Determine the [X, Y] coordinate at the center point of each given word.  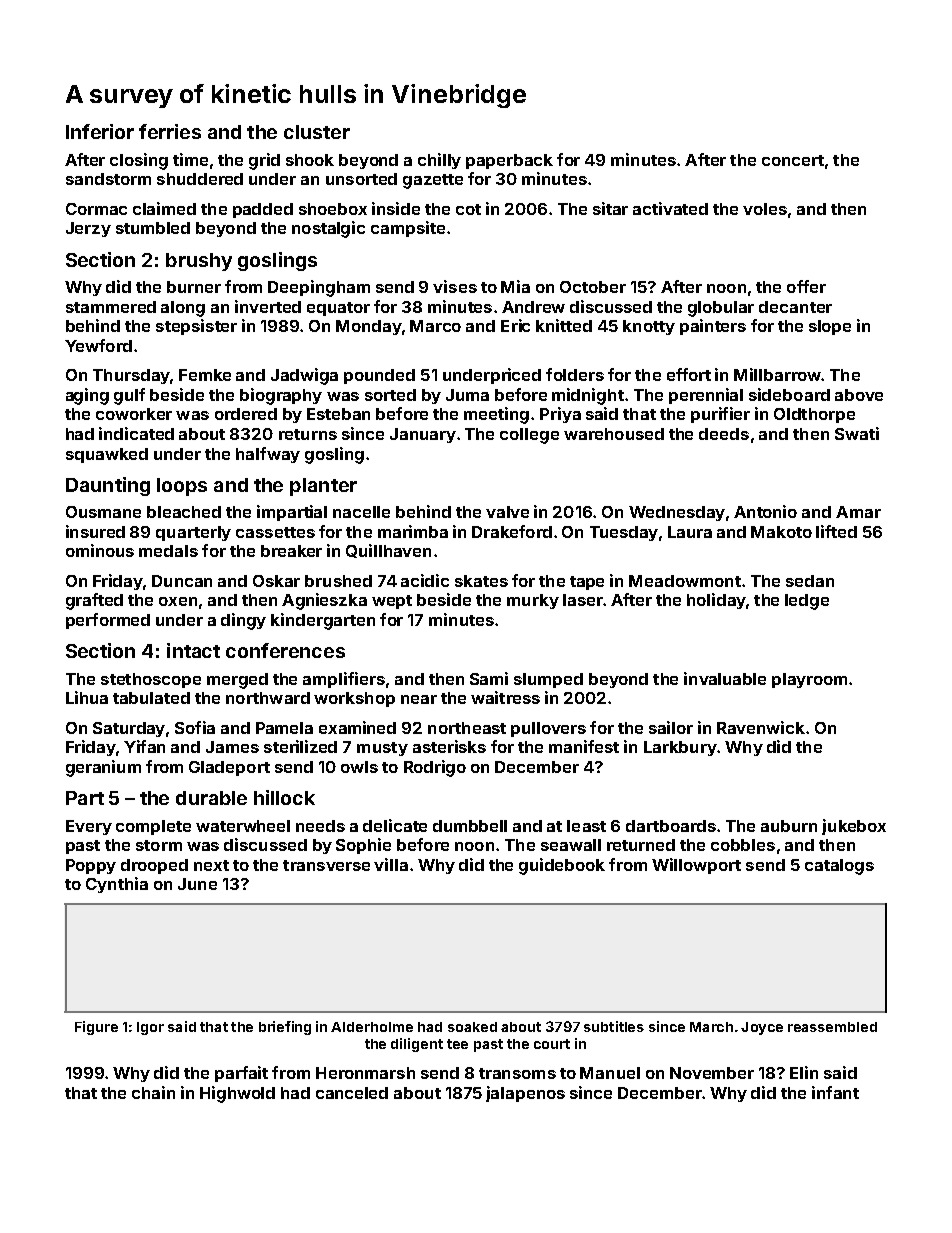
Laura [690, 532]
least [586, 826]
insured [95, 531]
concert [793, 160]
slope [830, 327]
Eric [515, 325]
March [711, 1027]
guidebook [562, 866]
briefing [285, 1028]
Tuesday [624, 533]
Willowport [696, 866]
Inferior [100, 131]
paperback [509, 161]
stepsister [196, 327]
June [197, 884]
